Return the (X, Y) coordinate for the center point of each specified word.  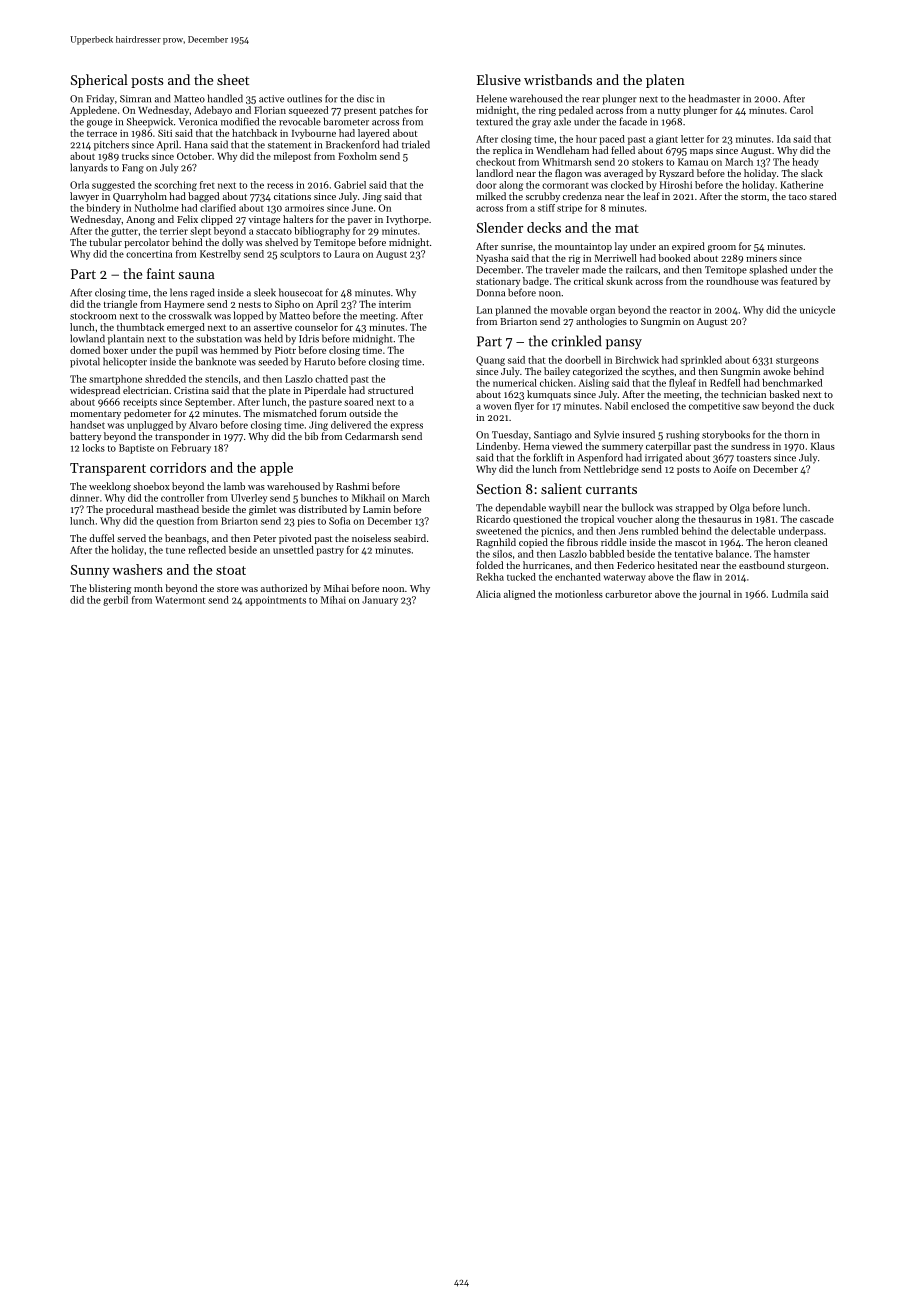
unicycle (817, 311)
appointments (275, 601)
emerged (186, 328)
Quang (490, 361)
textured (494, 121)
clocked (627, 185)
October (194, 156)
